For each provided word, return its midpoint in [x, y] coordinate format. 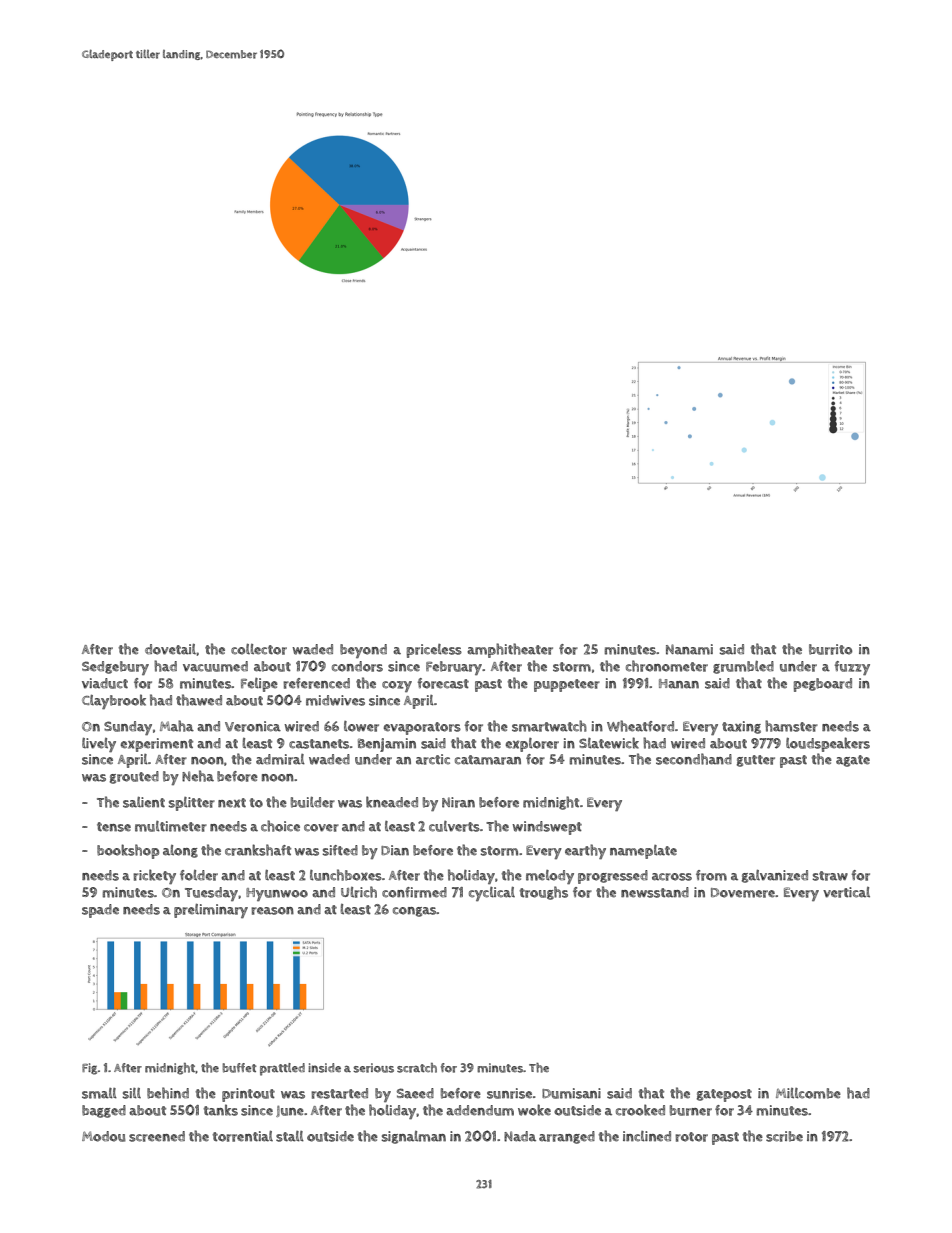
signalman [414, 1137]
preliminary [211, 911]
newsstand [655, 892]
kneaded [392, 802]
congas [415, 912]
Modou [104, 1136]
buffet [239, 1068]
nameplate [643, 852]
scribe [784, 1136]
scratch [417, 1068]
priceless [434, 651]
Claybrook [114, 701]
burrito [830, 649]
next [232, 803]
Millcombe [808, 1093]
